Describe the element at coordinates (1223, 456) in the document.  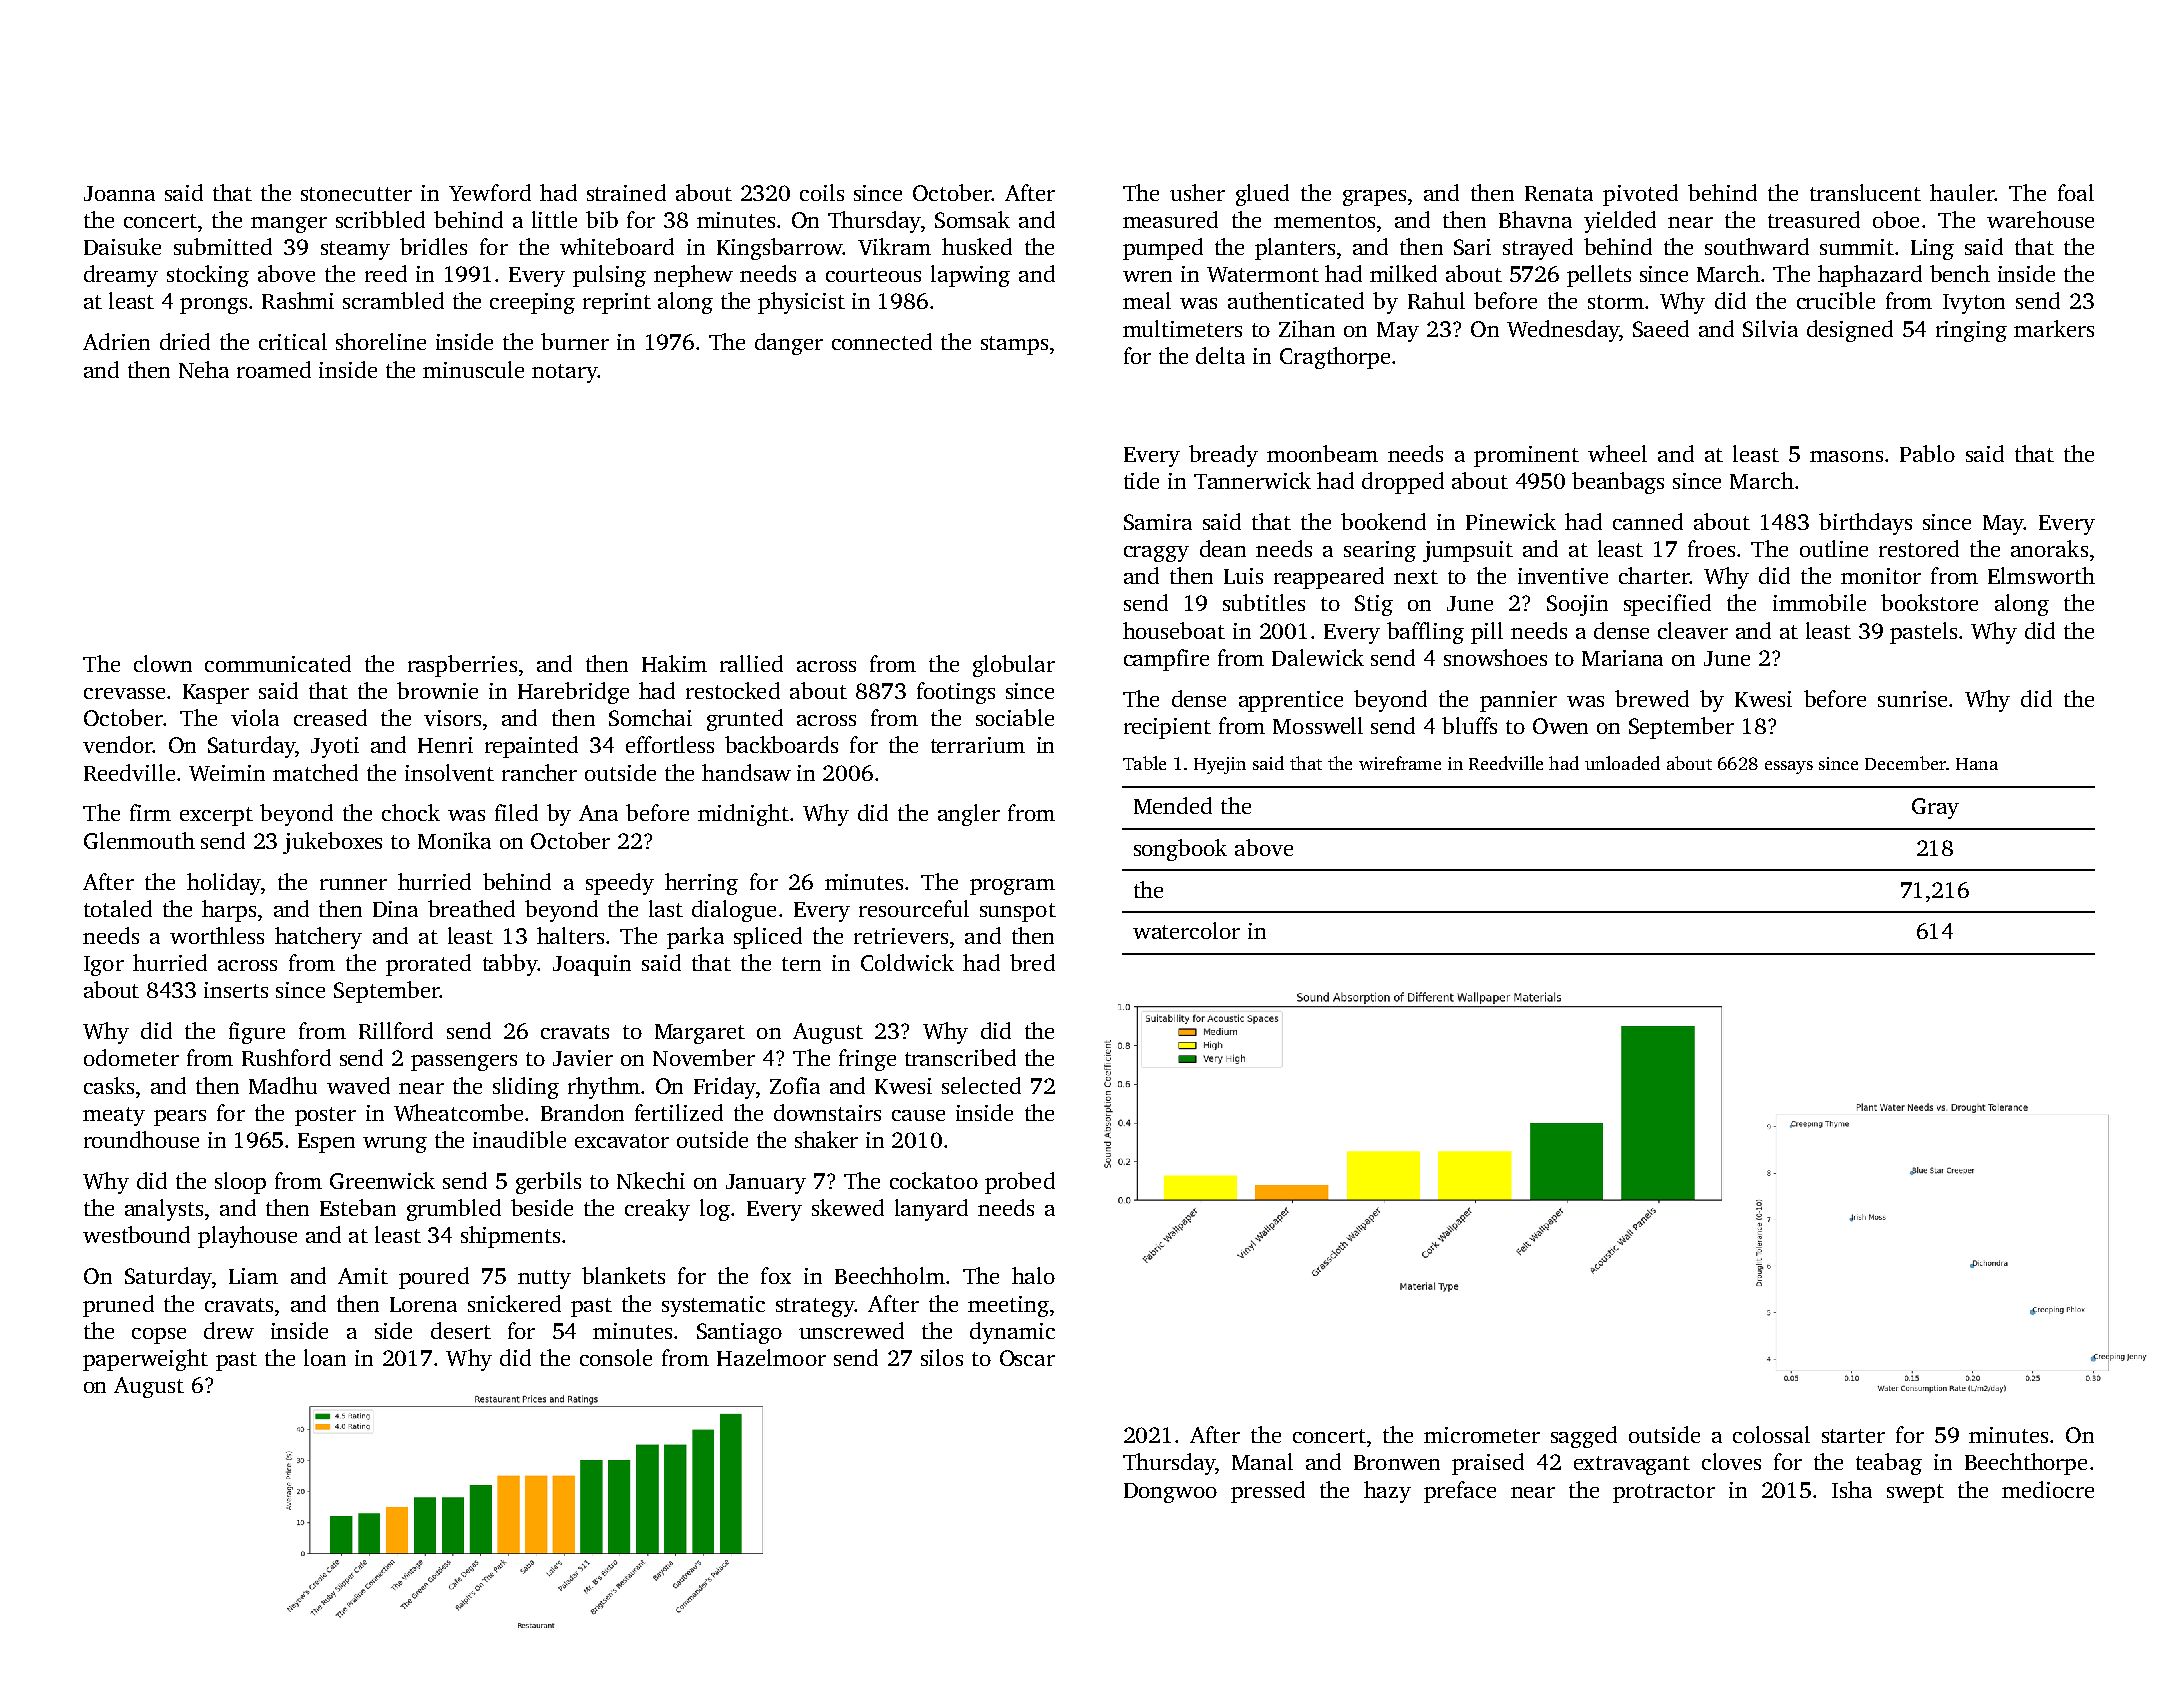
I see `bready` at that location.
